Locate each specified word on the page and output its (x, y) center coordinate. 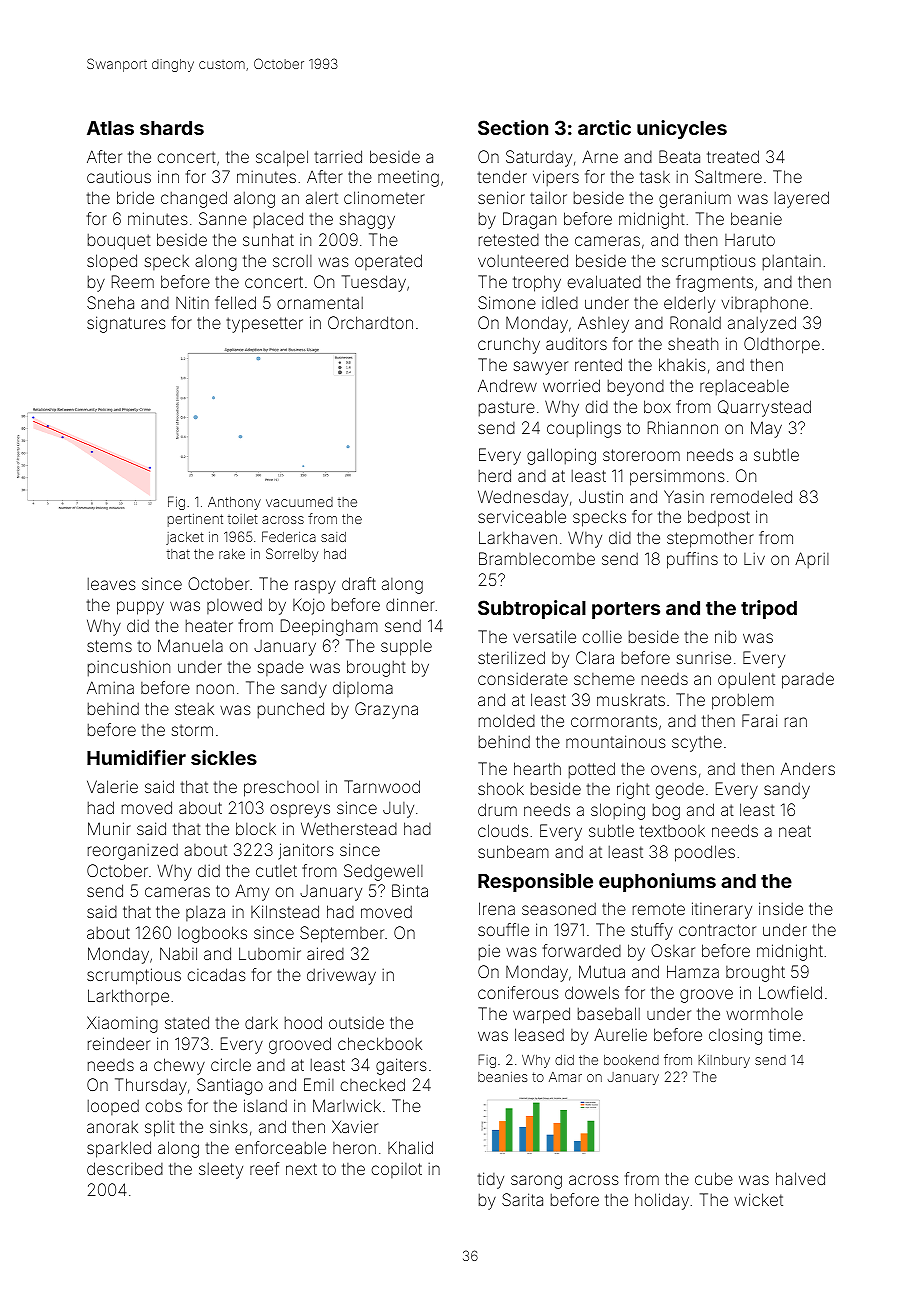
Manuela (190, 645)
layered (802, 199)
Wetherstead (349, 828)
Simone (507, 302)
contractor (717, 930)
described (125, 1168)
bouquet (119, 242)
